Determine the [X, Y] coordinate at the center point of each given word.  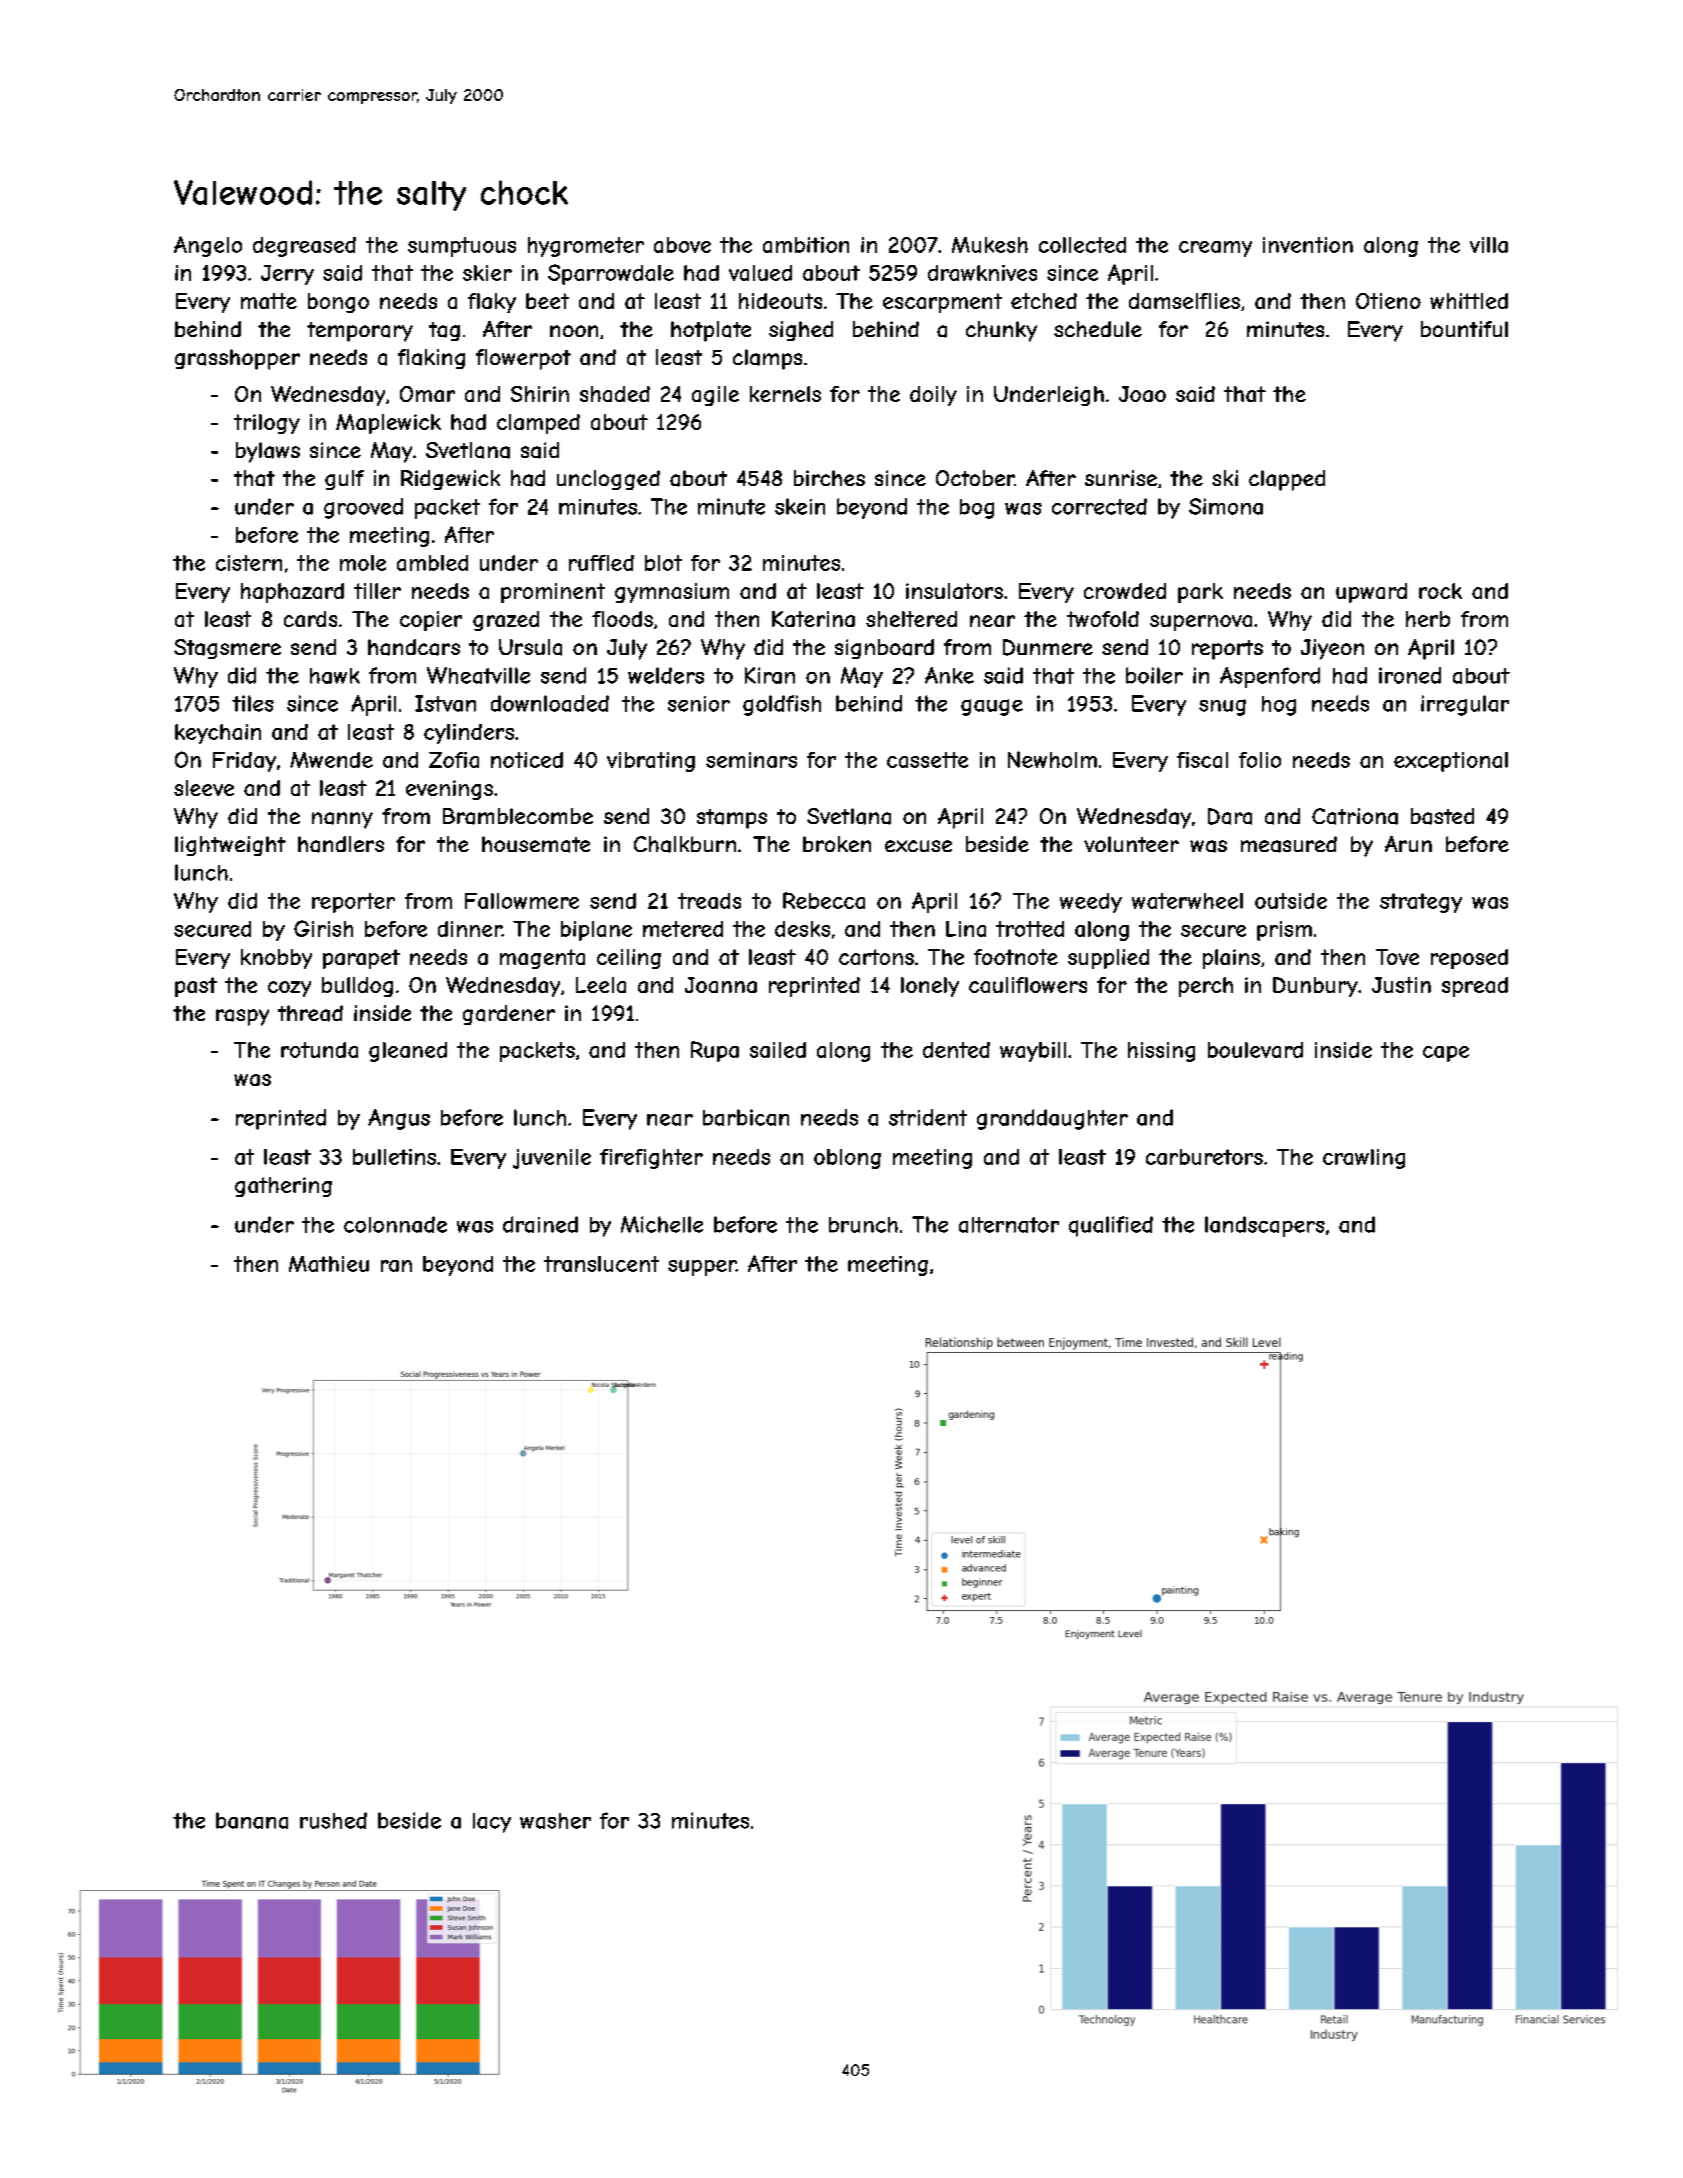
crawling [1364, 1159]
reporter [353, 903]
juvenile [552, 1159]
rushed [333, 1820]
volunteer [1131, 844]
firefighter [651, 1159]
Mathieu [329, 1264]
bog [977, 509]
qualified [1111, 1226]
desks [802, 929]
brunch [863, 1225]
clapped [1287, 480]
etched [1044, 301]
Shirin [540, 394]
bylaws [268, 452]
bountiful [1464, 329]
